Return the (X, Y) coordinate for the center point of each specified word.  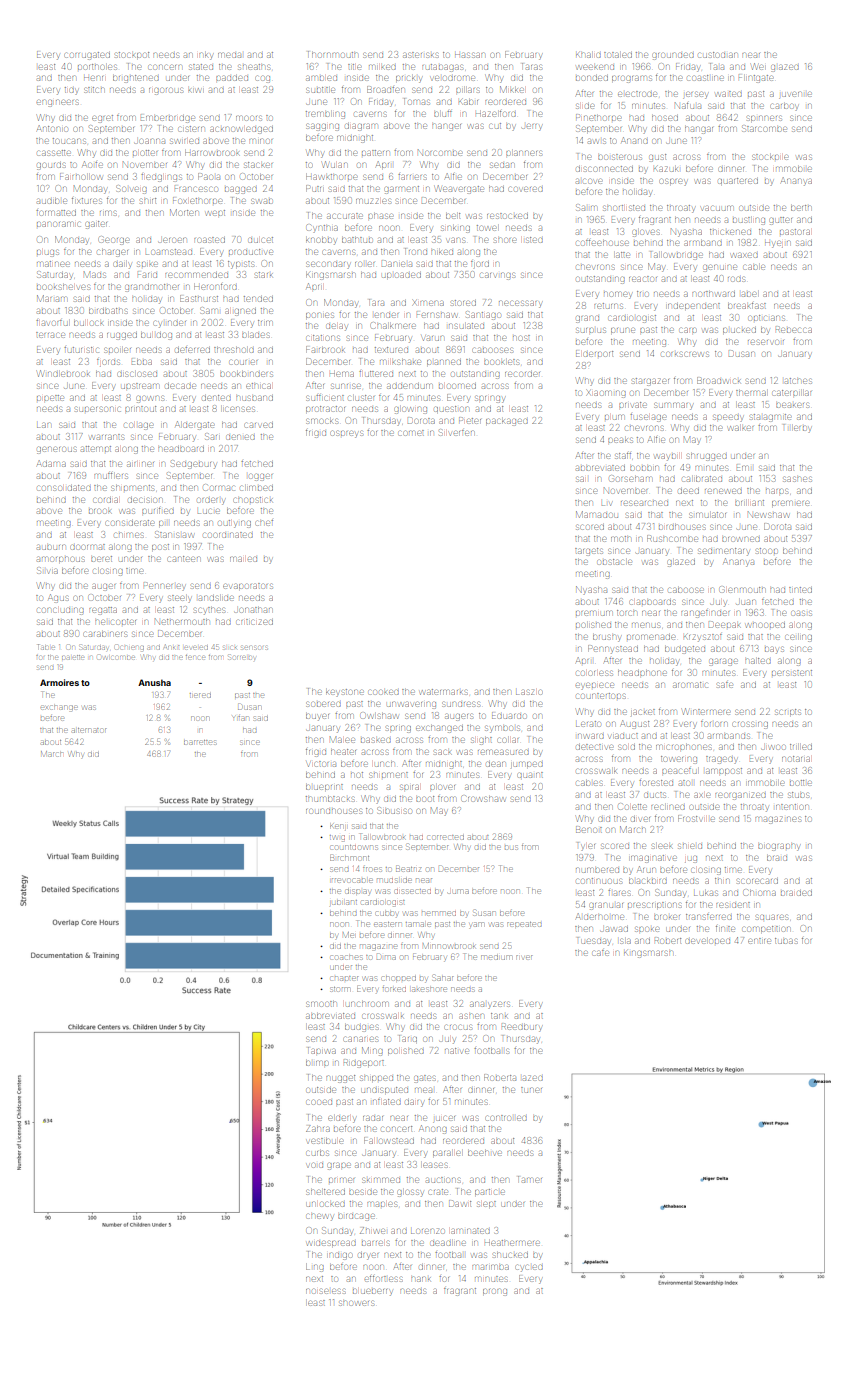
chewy (320, 1217)
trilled (801, 747)
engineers (57, 103)
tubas (786, 941)
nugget (340, 1079)
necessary (520, 304)
